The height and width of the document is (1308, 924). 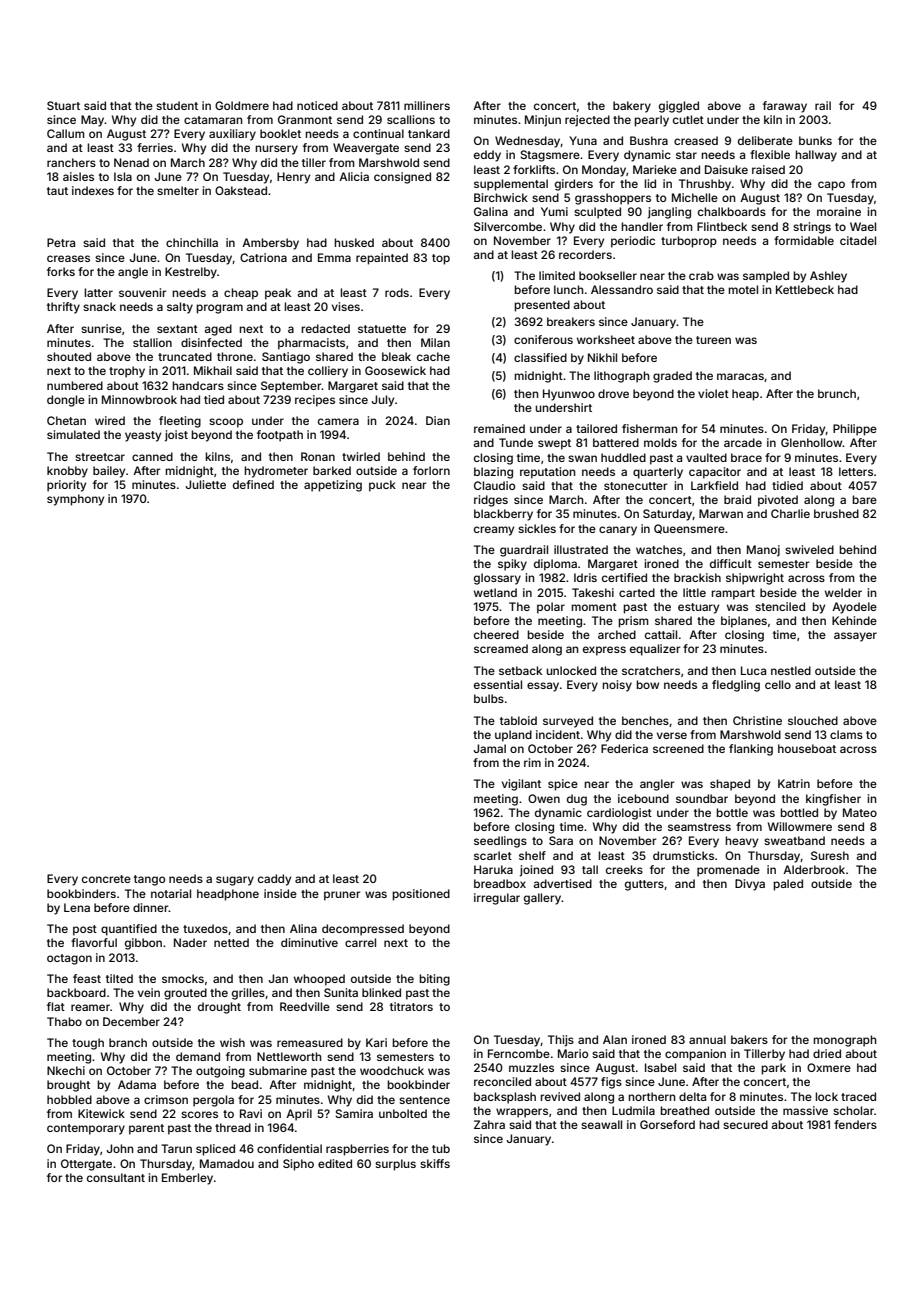 What do you see at coordinates (679, 107) in the document?
I see `giggled` at bounding box center [679, 107].
